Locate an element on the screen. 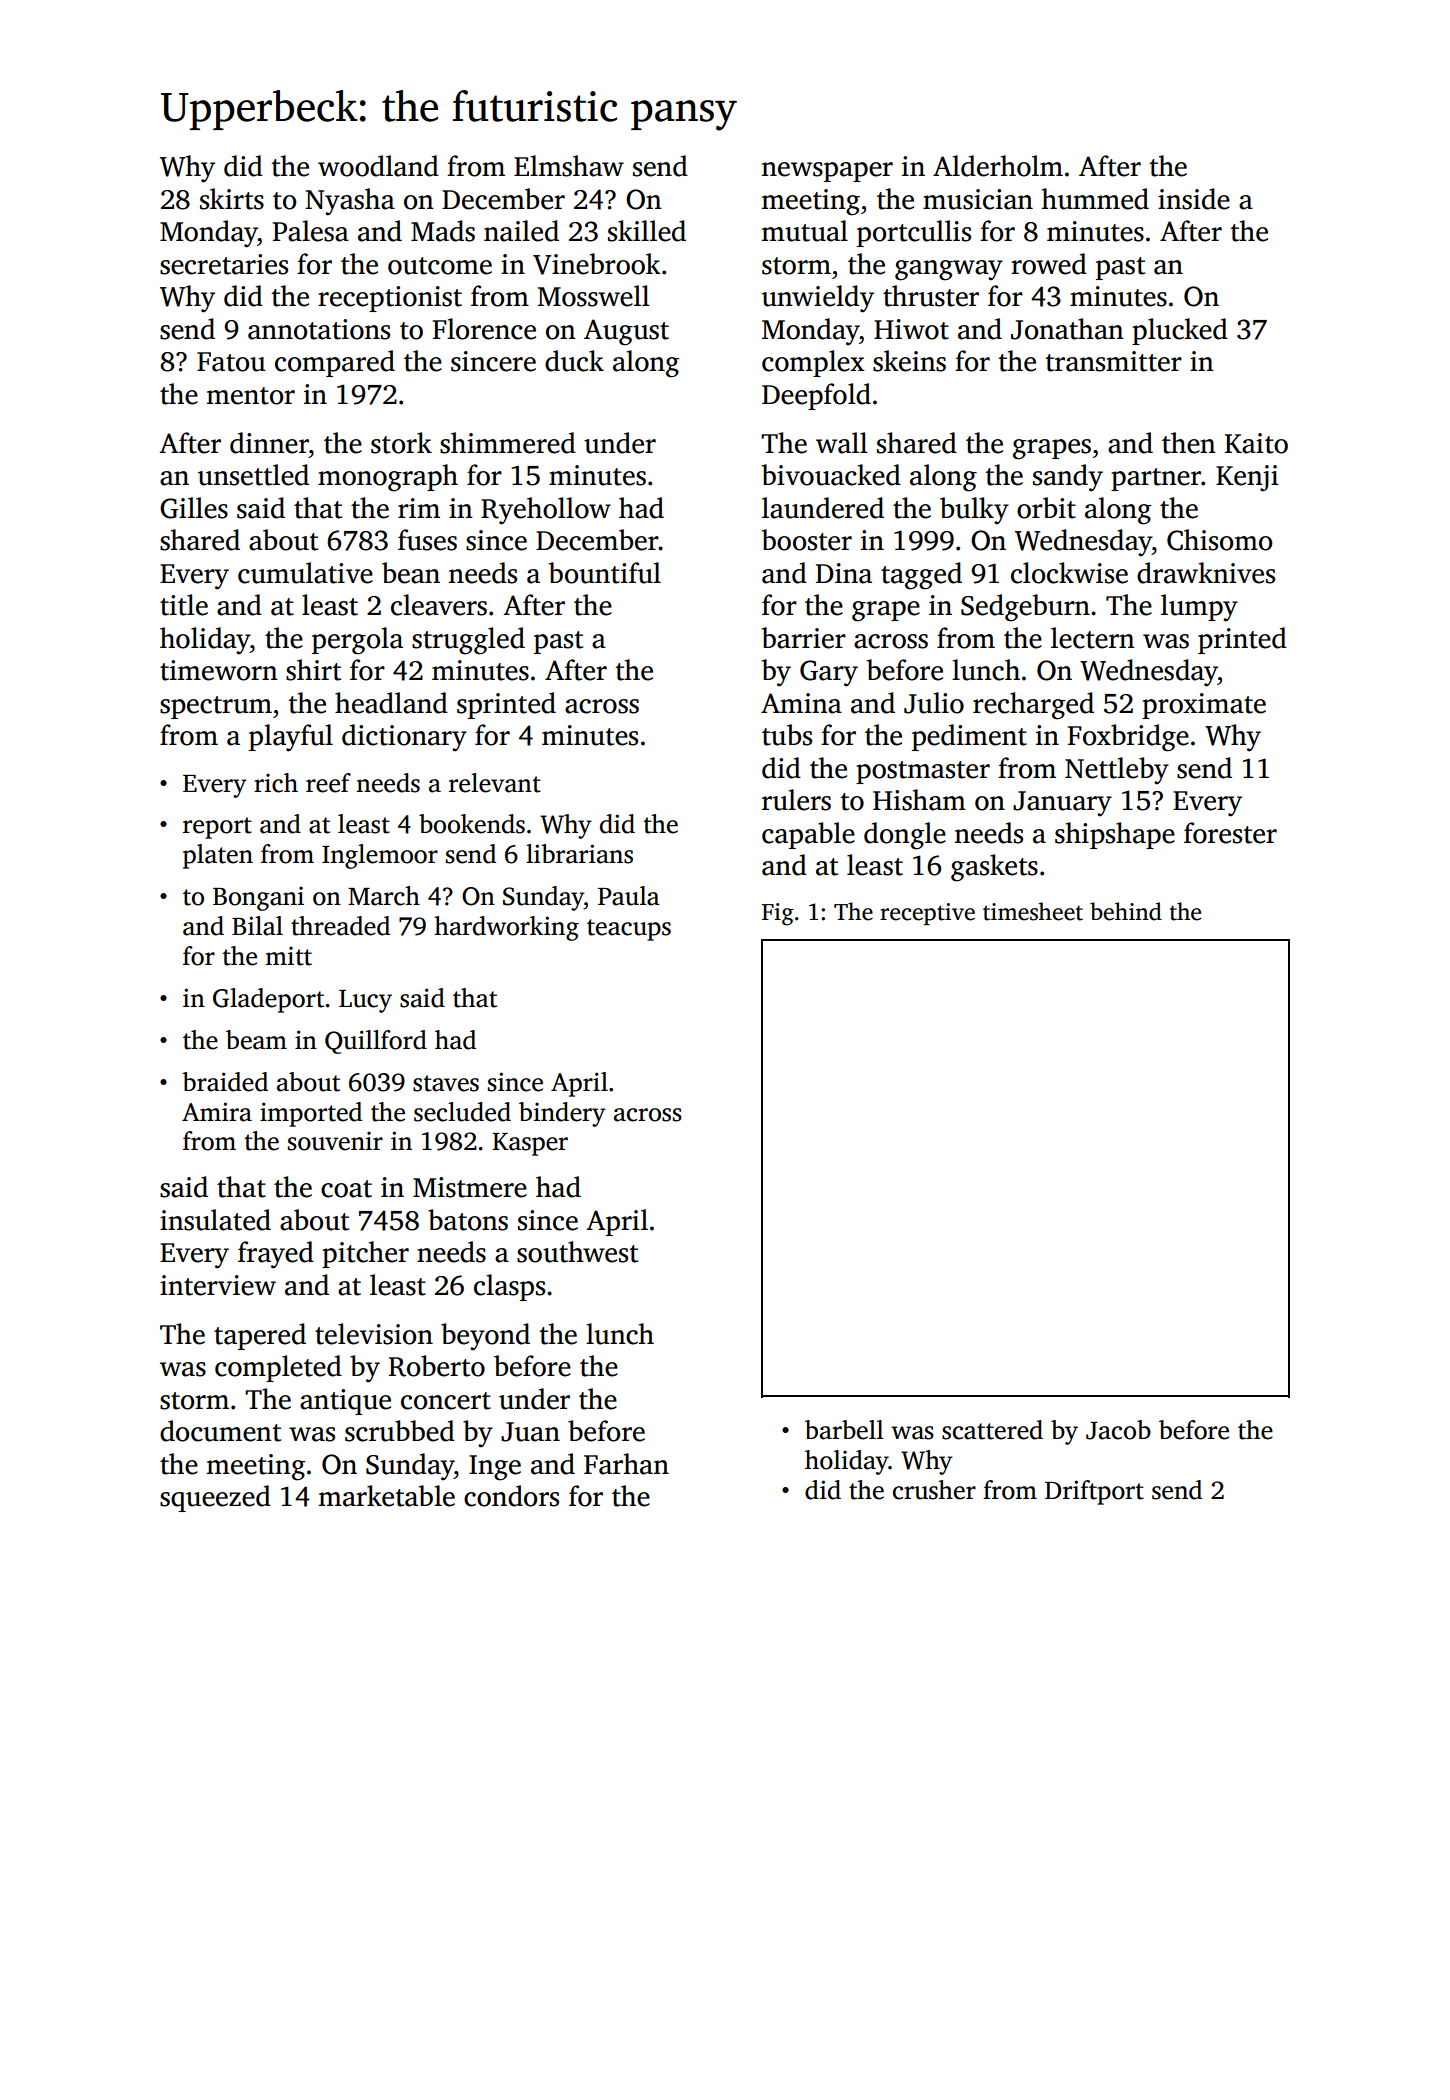  Driftport is located at coordinates (1094, 1492).
